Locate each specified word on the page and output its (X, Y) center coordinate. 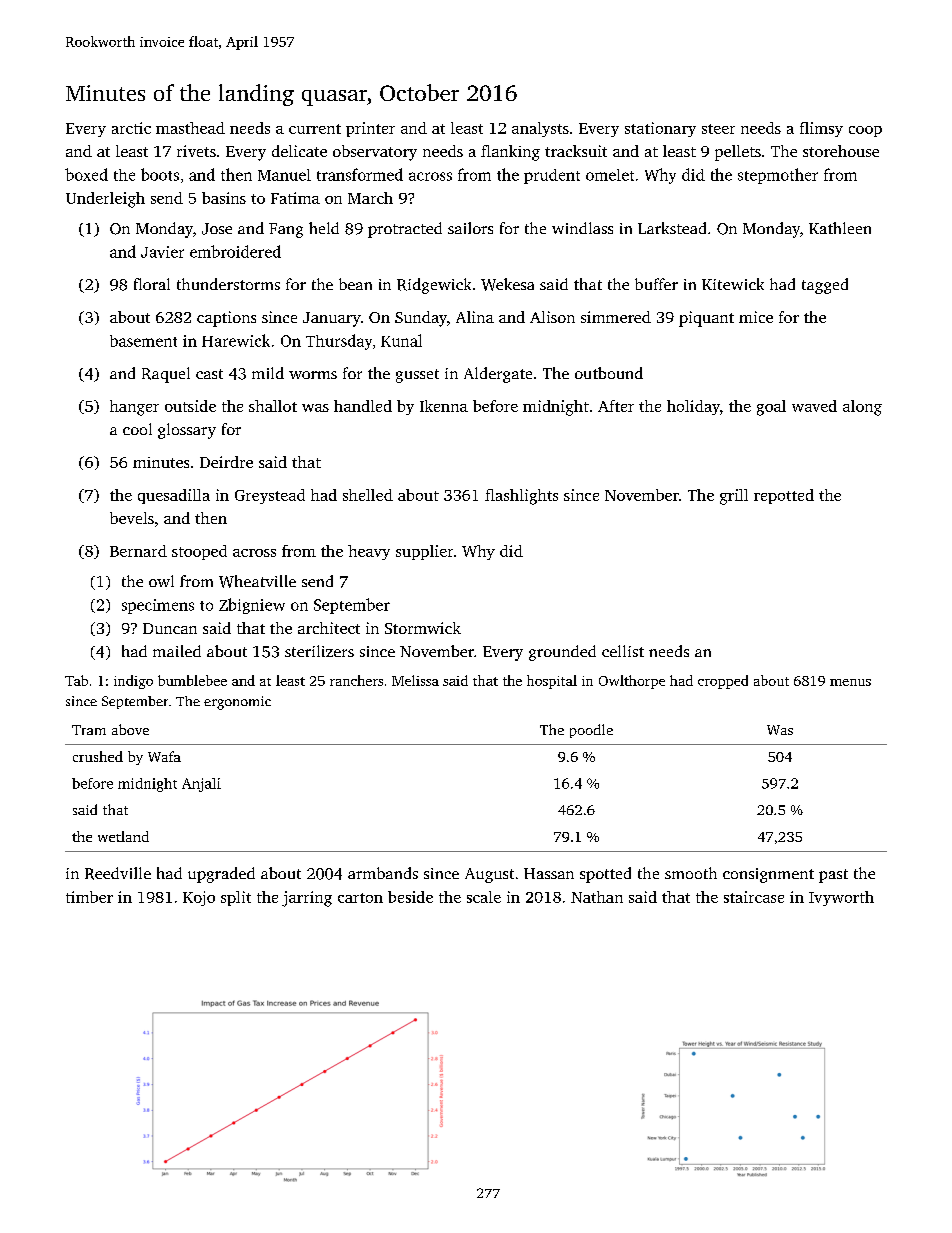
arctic (131, 128)
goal (771, 408)
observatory (375, 153)
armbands (383, 873)
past (833, 876)
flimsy (821, 129)
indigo (133, 682)
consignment (768, 875)
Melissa (415, 680)
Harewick (236, 340)
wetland (123, 836)
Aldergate (498, 375)
